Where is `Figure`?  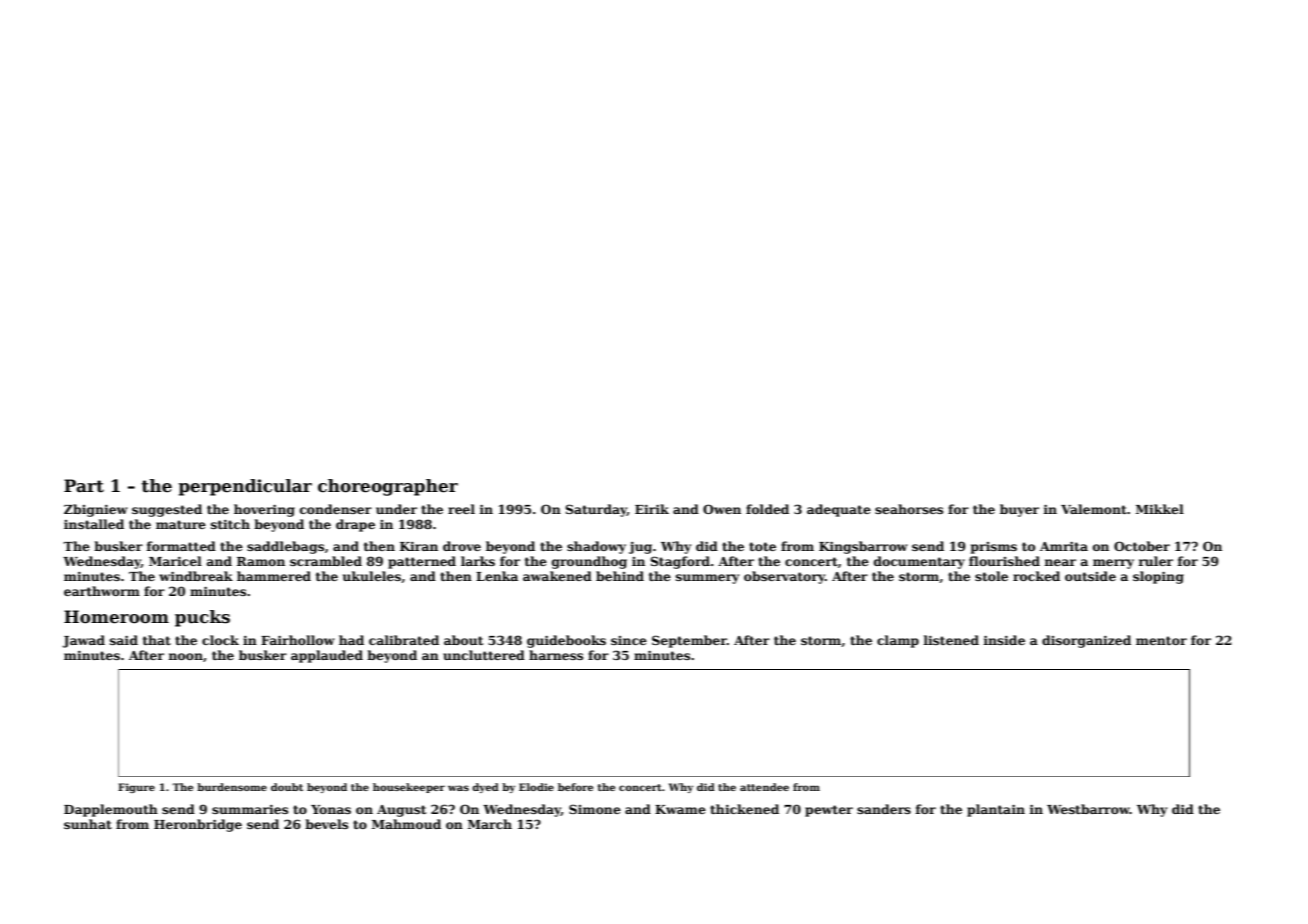 Figure is located at coordinates (136, 788).
